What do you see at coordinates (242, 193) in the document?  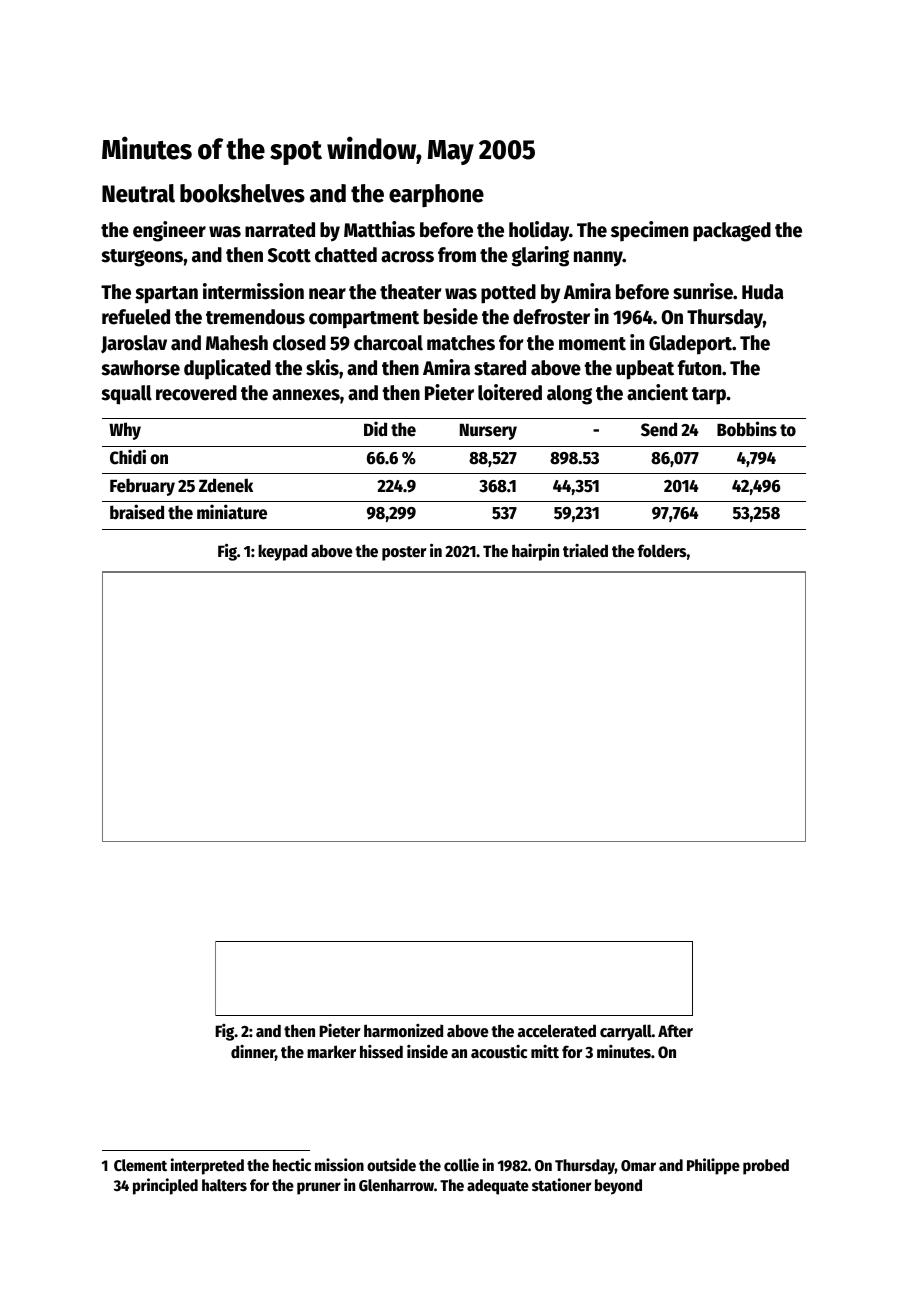 I see `bookshelves` at bounding box center [242, 193].
